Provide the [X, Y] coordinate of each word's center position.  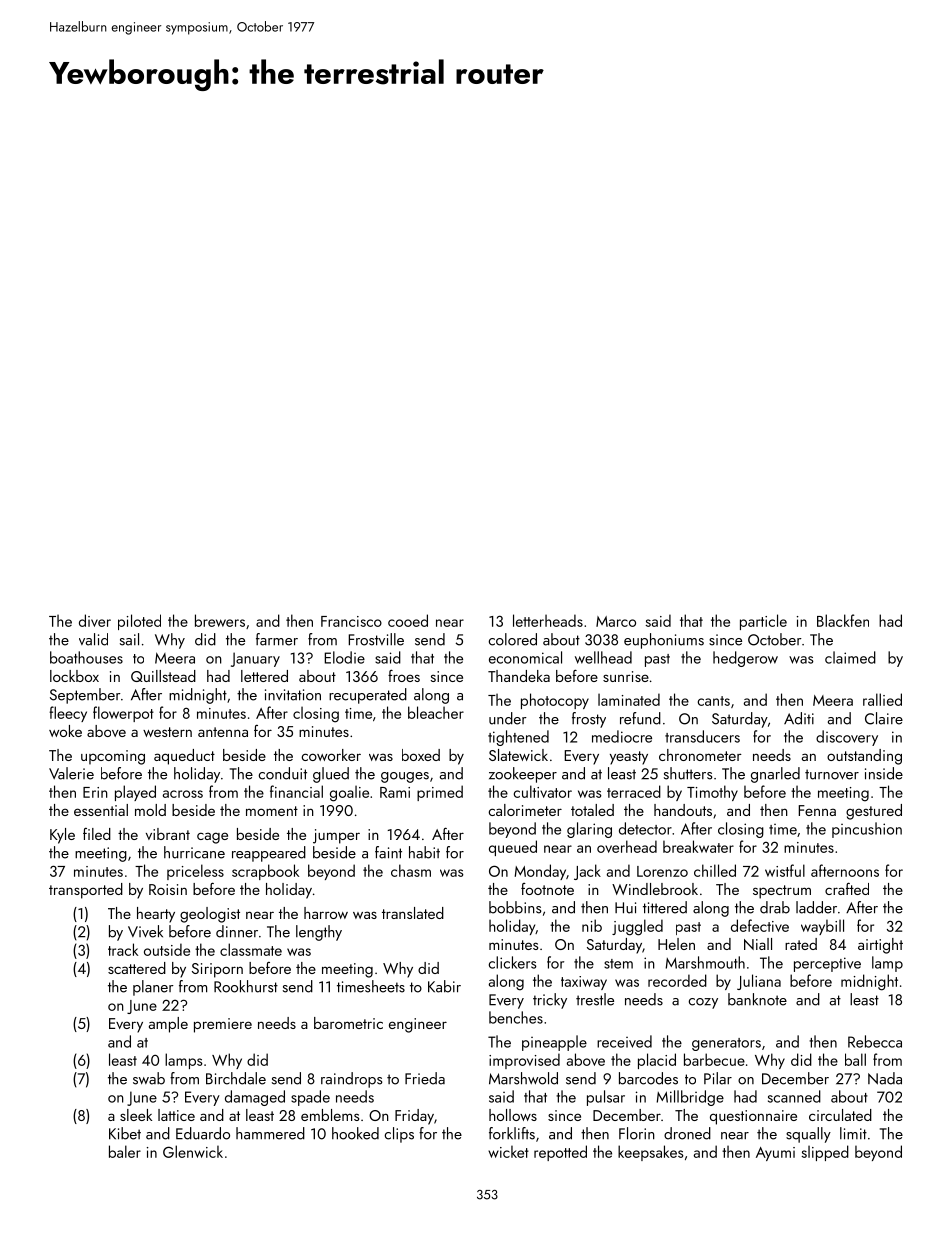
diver [95, 620]
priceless [195, 872]
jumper [336, 836]
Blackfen [843, 620]
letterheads [548, 620]
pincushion [867, 830]
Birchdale [236, 1078]
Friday [414, 1117]
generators [726, 1044]
